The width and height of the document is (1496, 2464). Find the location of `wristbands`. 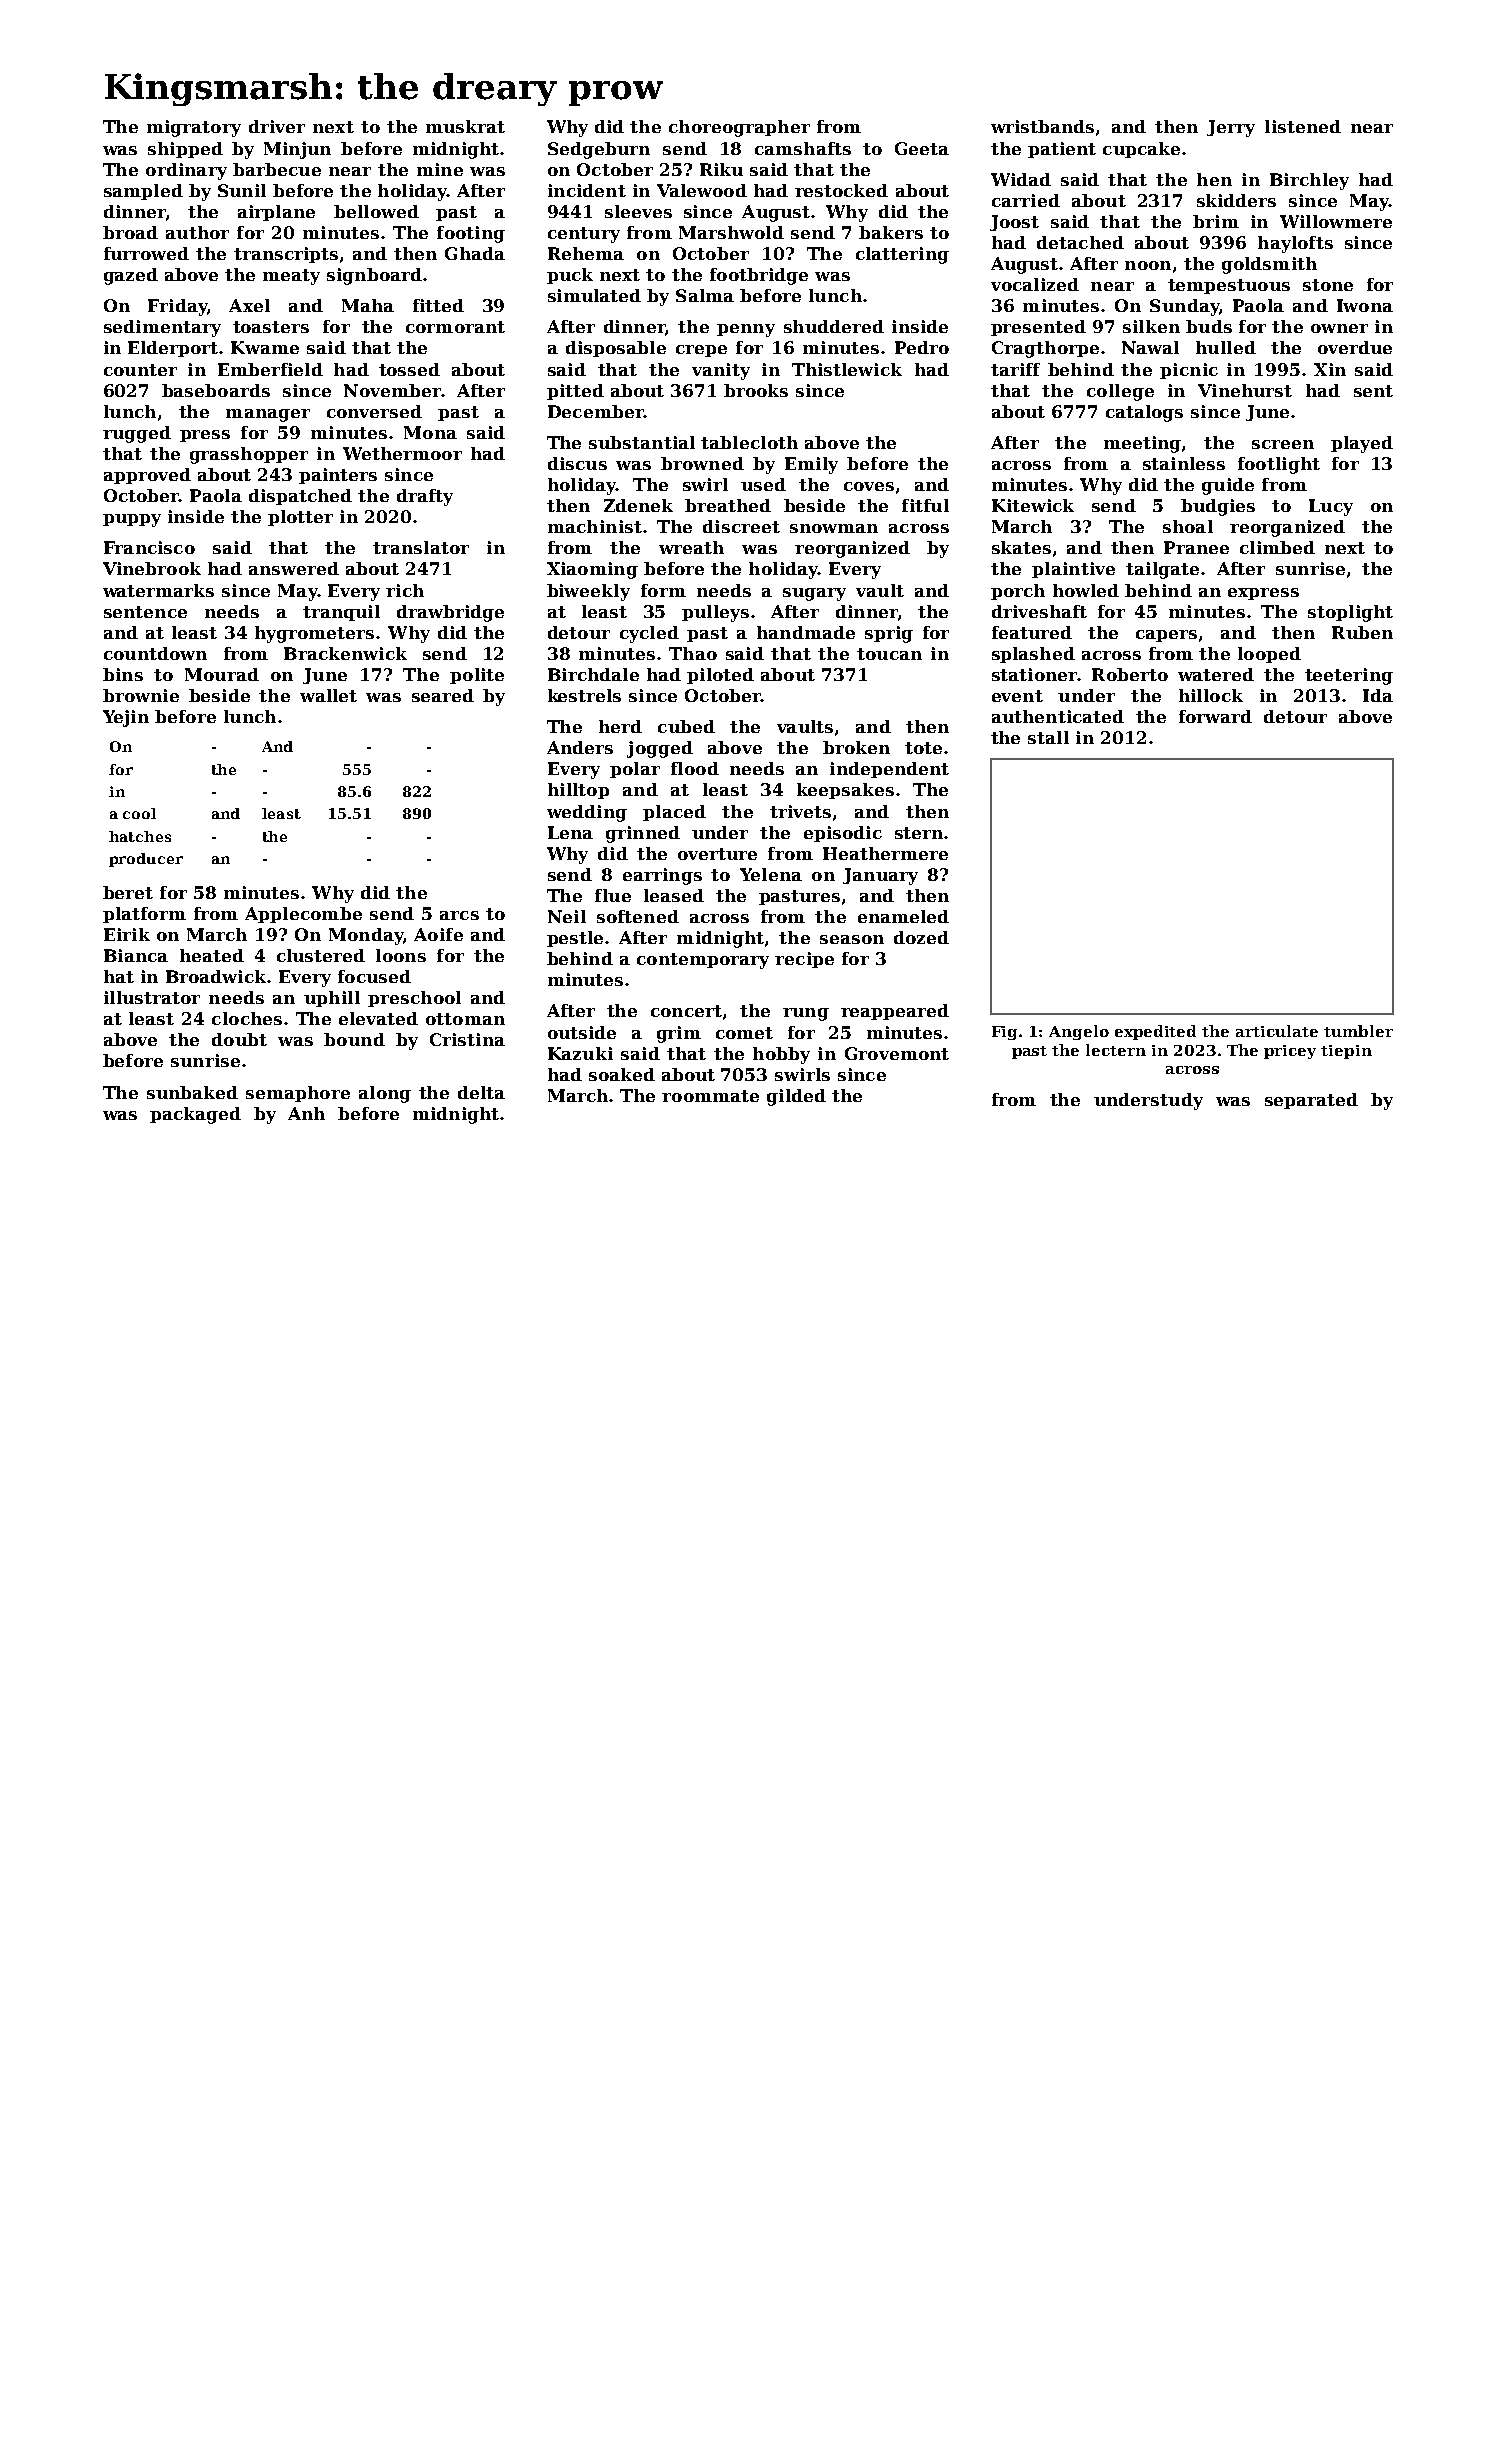

wristbands is located at coordinates (1042, 126).
